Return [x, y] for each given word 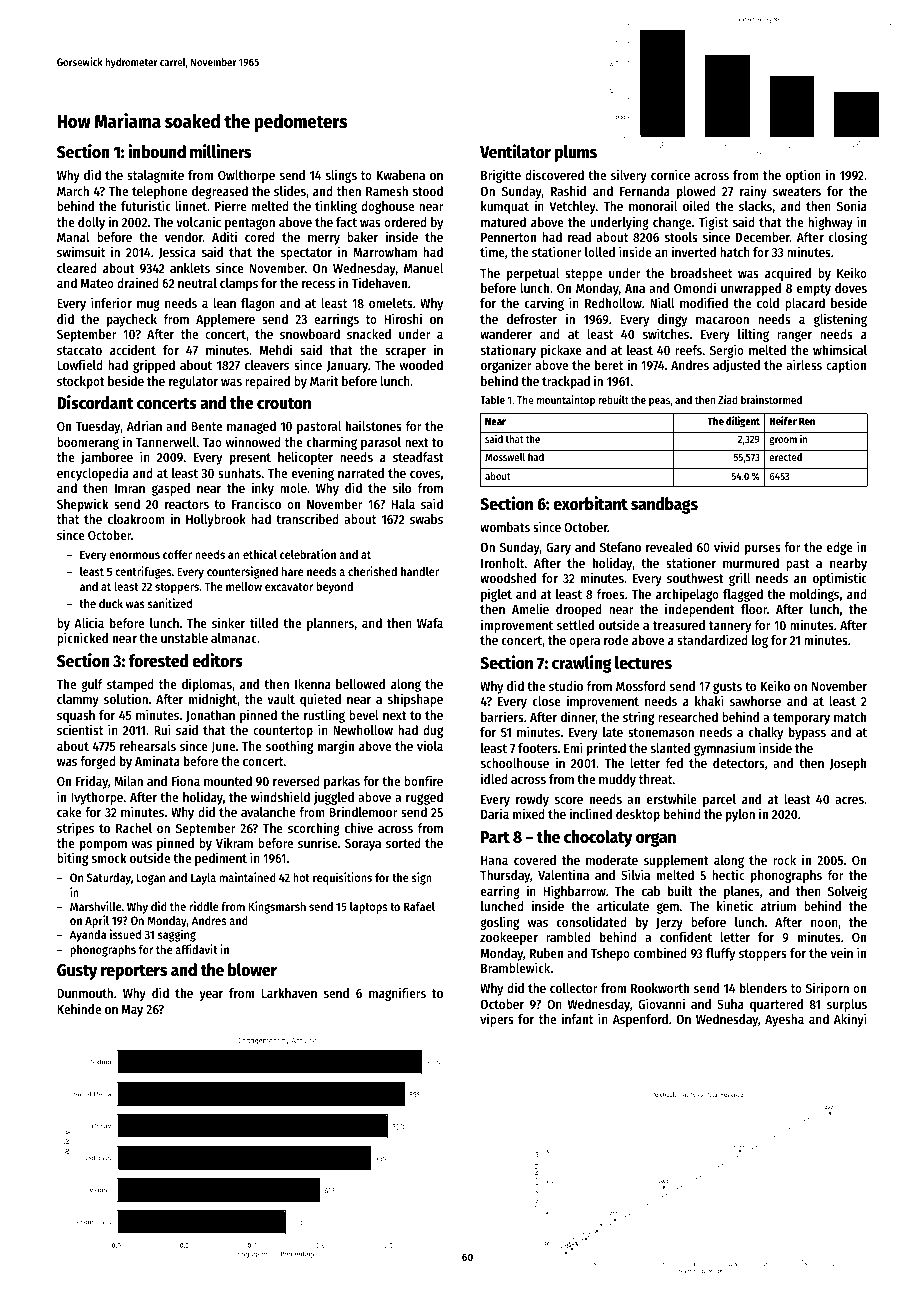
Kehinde [79, 1008]
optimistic [840, 579]
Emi [573, 747]
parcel [719, 800]
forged [98, 762]
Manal [73, 237]
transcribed [307, 518]
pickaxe [561, 351]
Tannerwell [166, 442]
